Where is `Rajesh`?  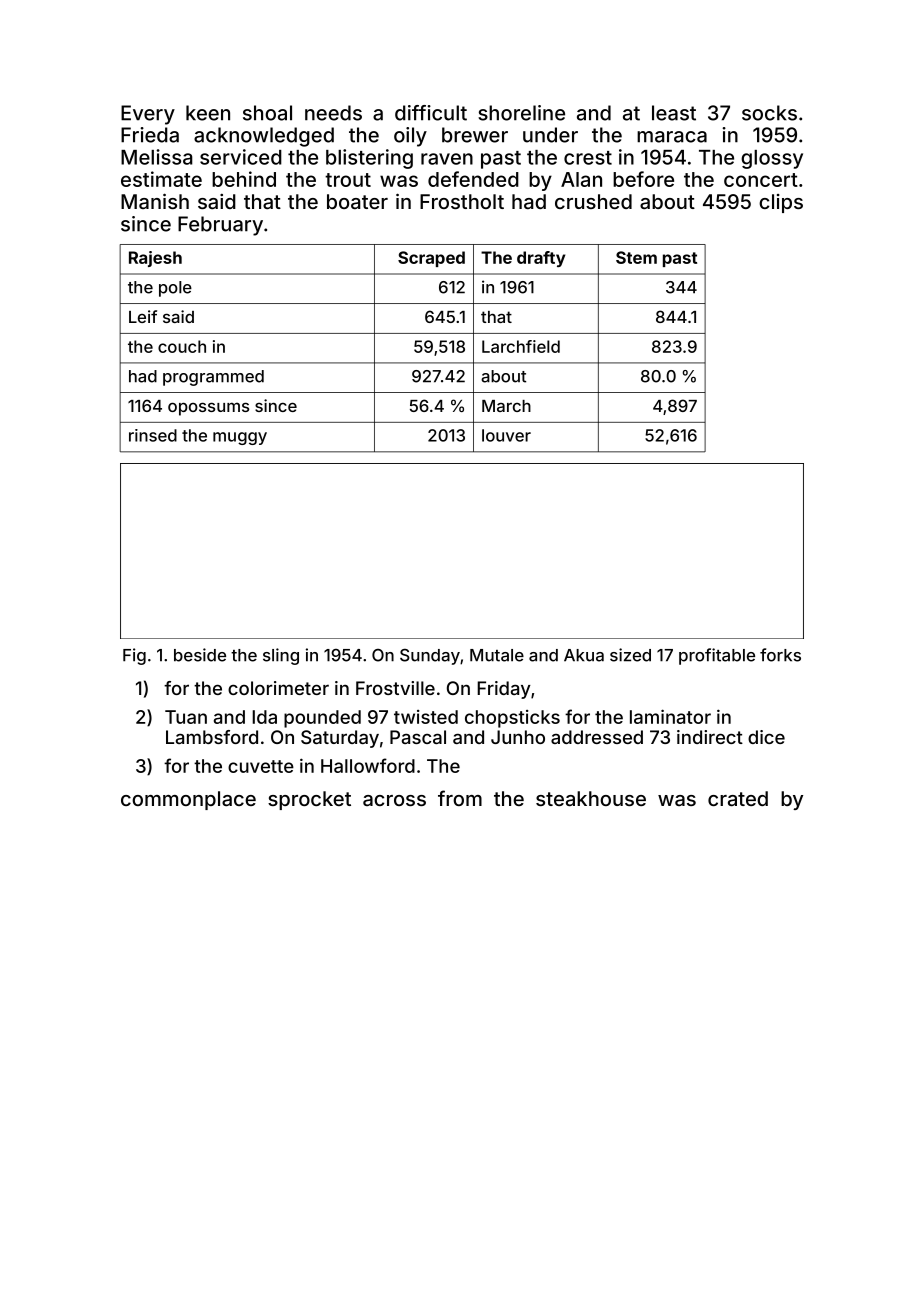 Rajesh is located at coordinates (155, 259).
